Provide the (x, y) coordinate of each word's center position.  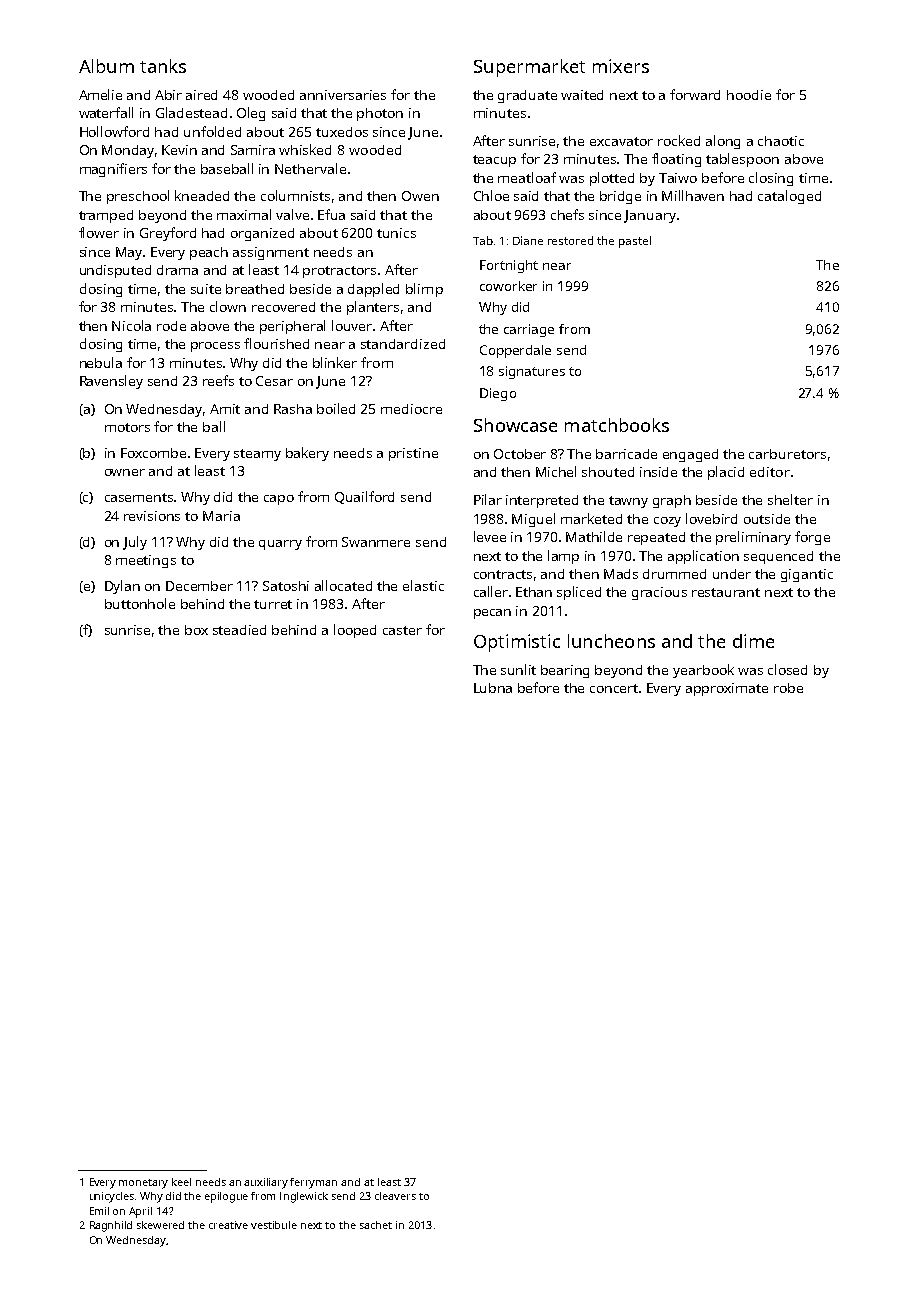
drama (177, 270)
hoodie (749, 95)
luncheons (611, 641)
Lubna (493, 688)
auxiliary (266, 1183)
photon (380, 114)
